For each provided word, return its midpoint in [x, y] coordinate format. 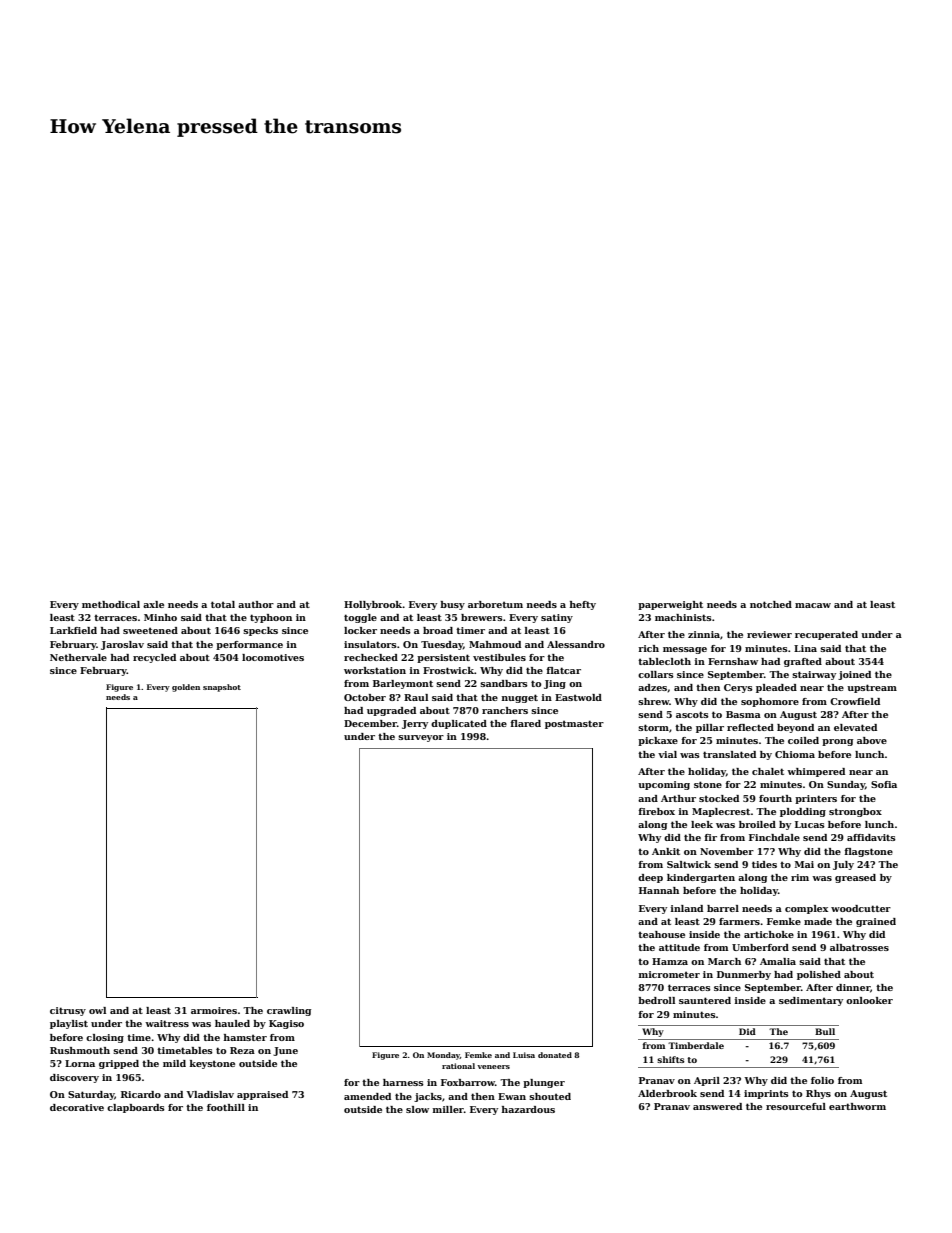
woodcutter [861, 908]
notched [771, 604]
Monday [443, 1056]
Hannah [659, 890]
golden [186, 688]
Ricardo [141, 1094]
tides [764, 864]
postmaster [574, 724]
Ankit [666, 851]
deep [650, 878]
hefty [583, 605]
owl [97, 1010]
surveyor [421, 738]
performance [249, 645]
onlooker [869, 1000]
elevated [855, 727]
